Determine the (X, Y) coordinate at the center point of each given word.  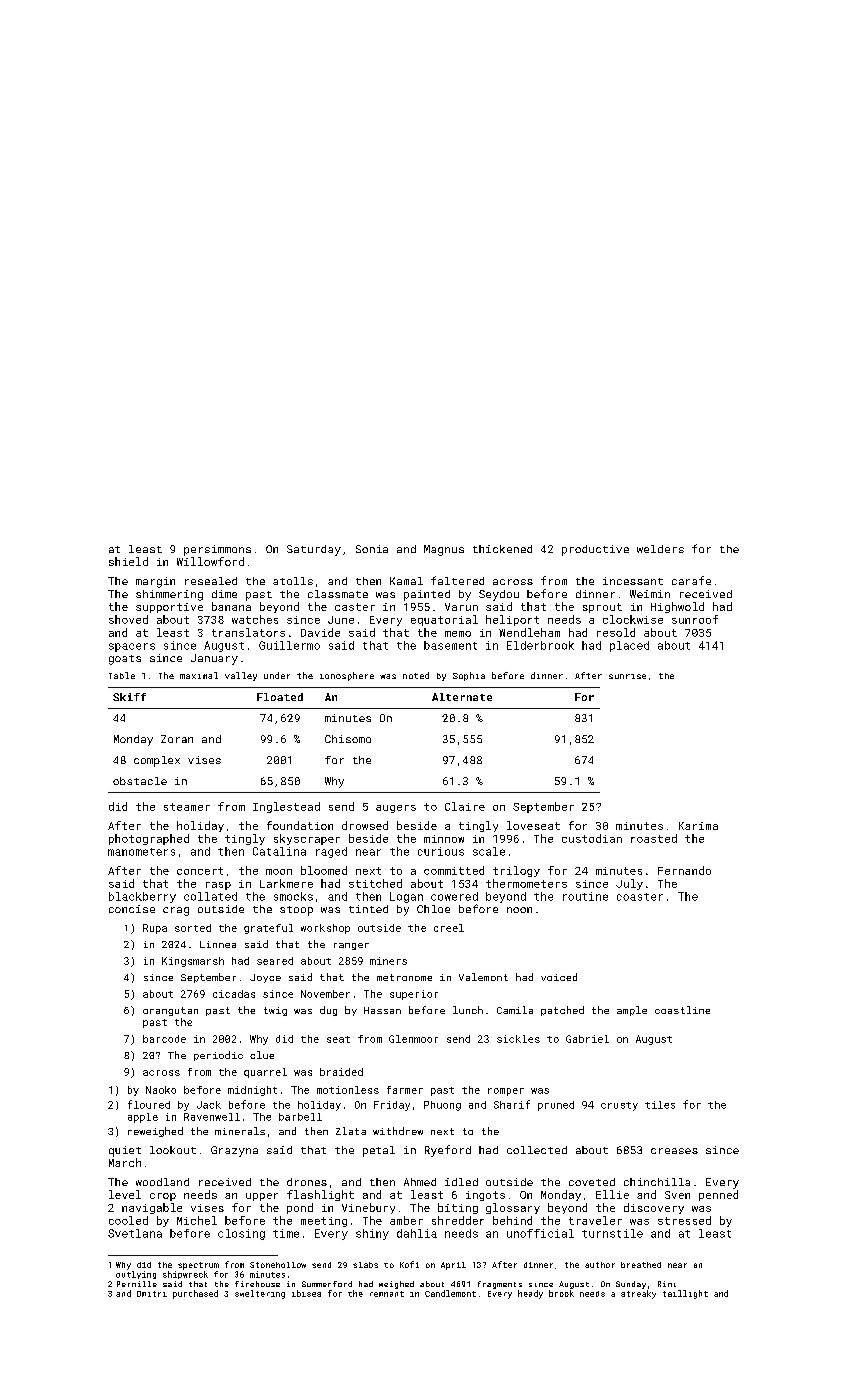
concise (132, 909)
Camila (515, 1010)
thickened (502, 549)
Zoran (177, 739)
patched (562, 1011)
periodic (218, 1056)
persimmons (217, 550)
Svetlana (135, 1233)
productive (595, 550)
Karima (698, 826)
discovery (654, 1208)
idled (461, 1182)
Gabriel (587, 1039)
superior (414, 995)
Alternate (462, 697)
